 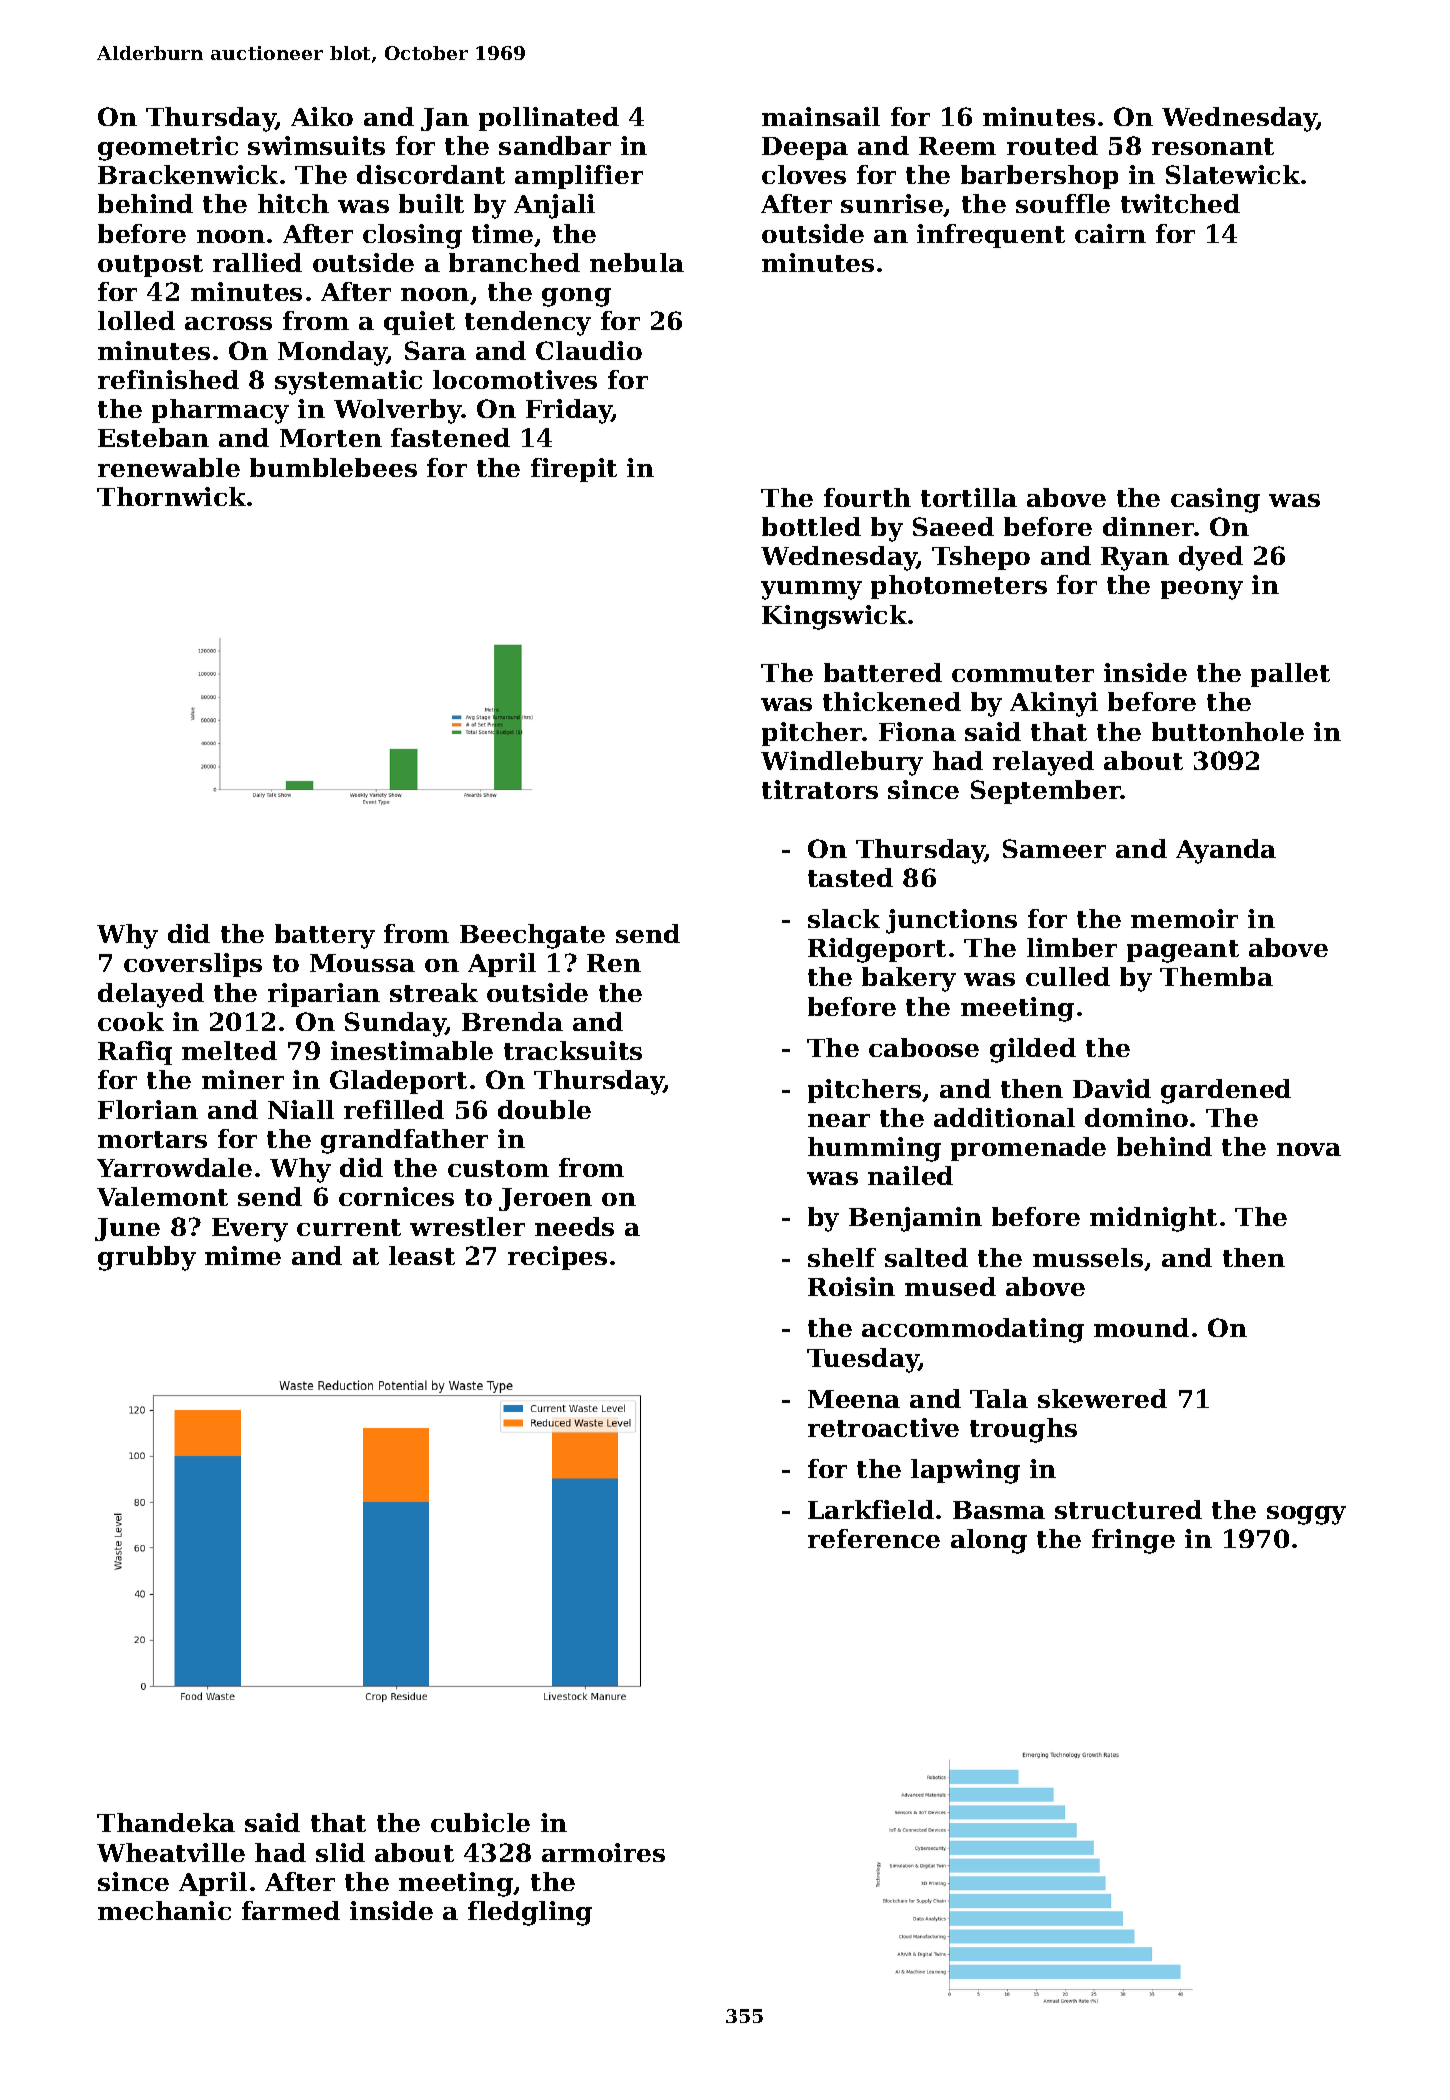 What do you see at coordinates (530, 1913) in the screenshot?
I see `fledgling` at bounding box center [530, 1913].
